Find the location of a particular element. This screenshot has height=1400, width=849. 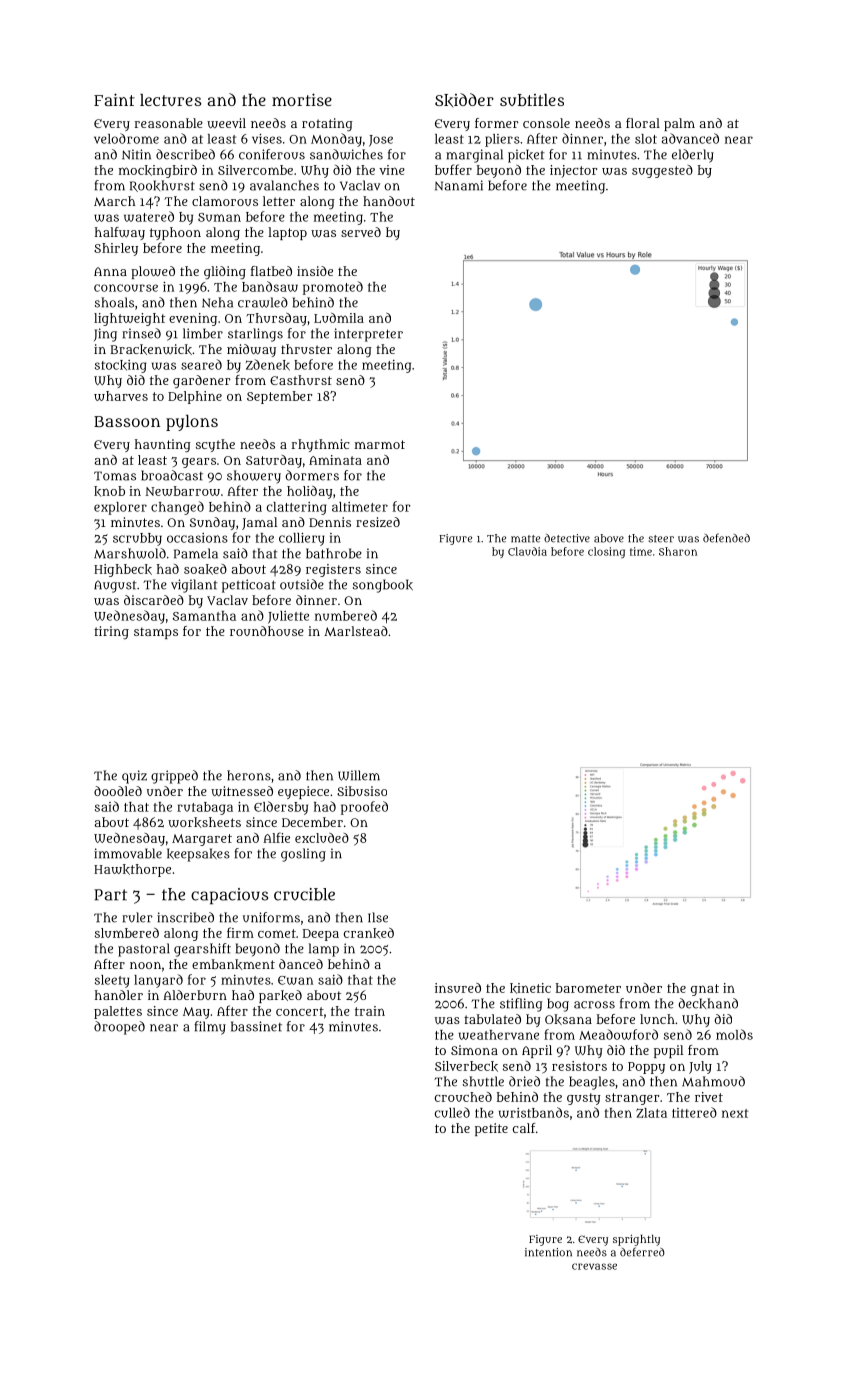

Anna is located at coordinates (110, 271).
